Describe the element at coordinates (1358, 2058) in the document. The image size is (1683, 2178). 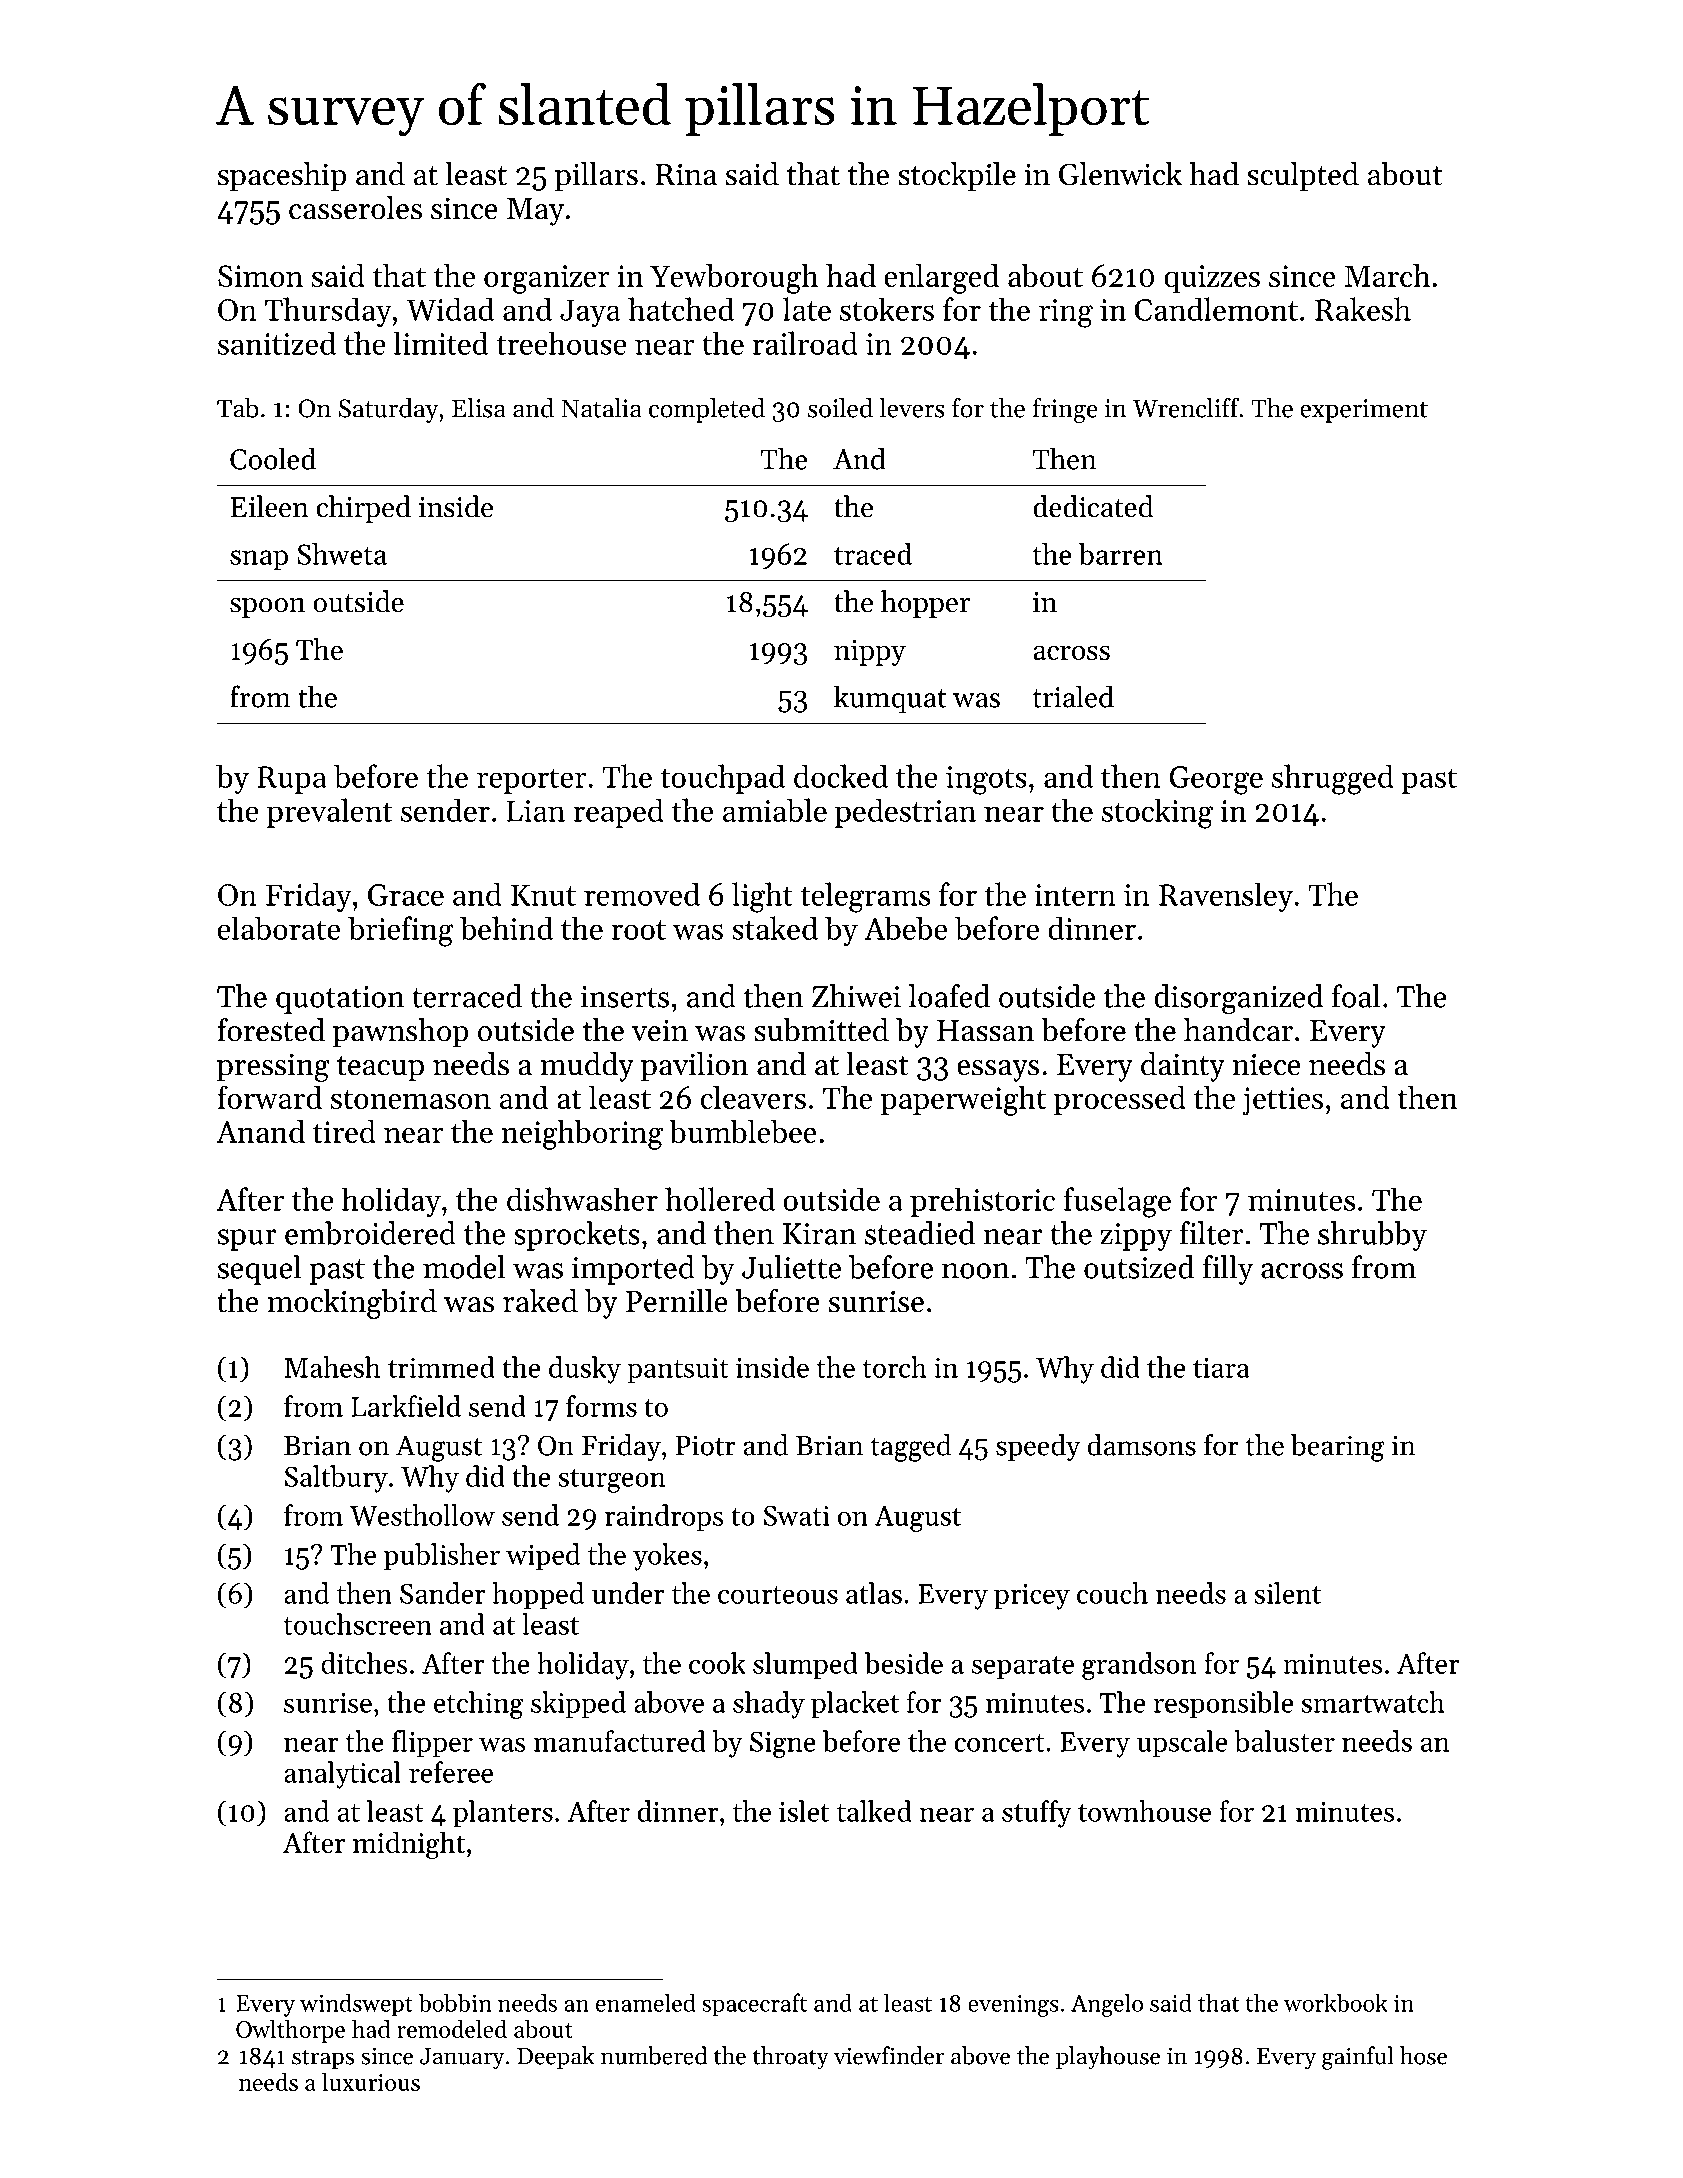
I see `gainful` at that location.
